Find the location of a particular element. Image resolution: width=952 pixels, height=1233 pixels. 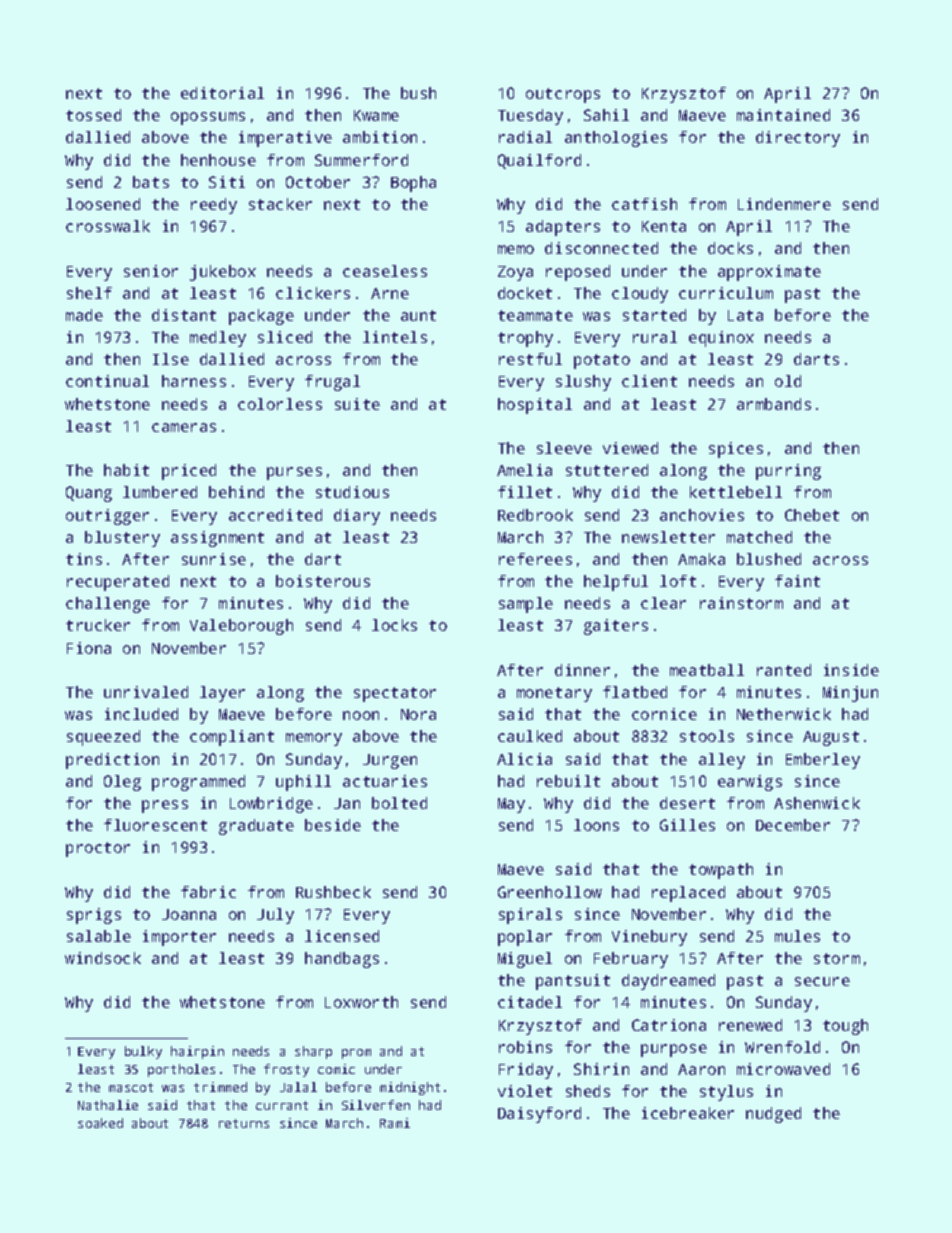

armbands is located at coordinates (774, 404).
